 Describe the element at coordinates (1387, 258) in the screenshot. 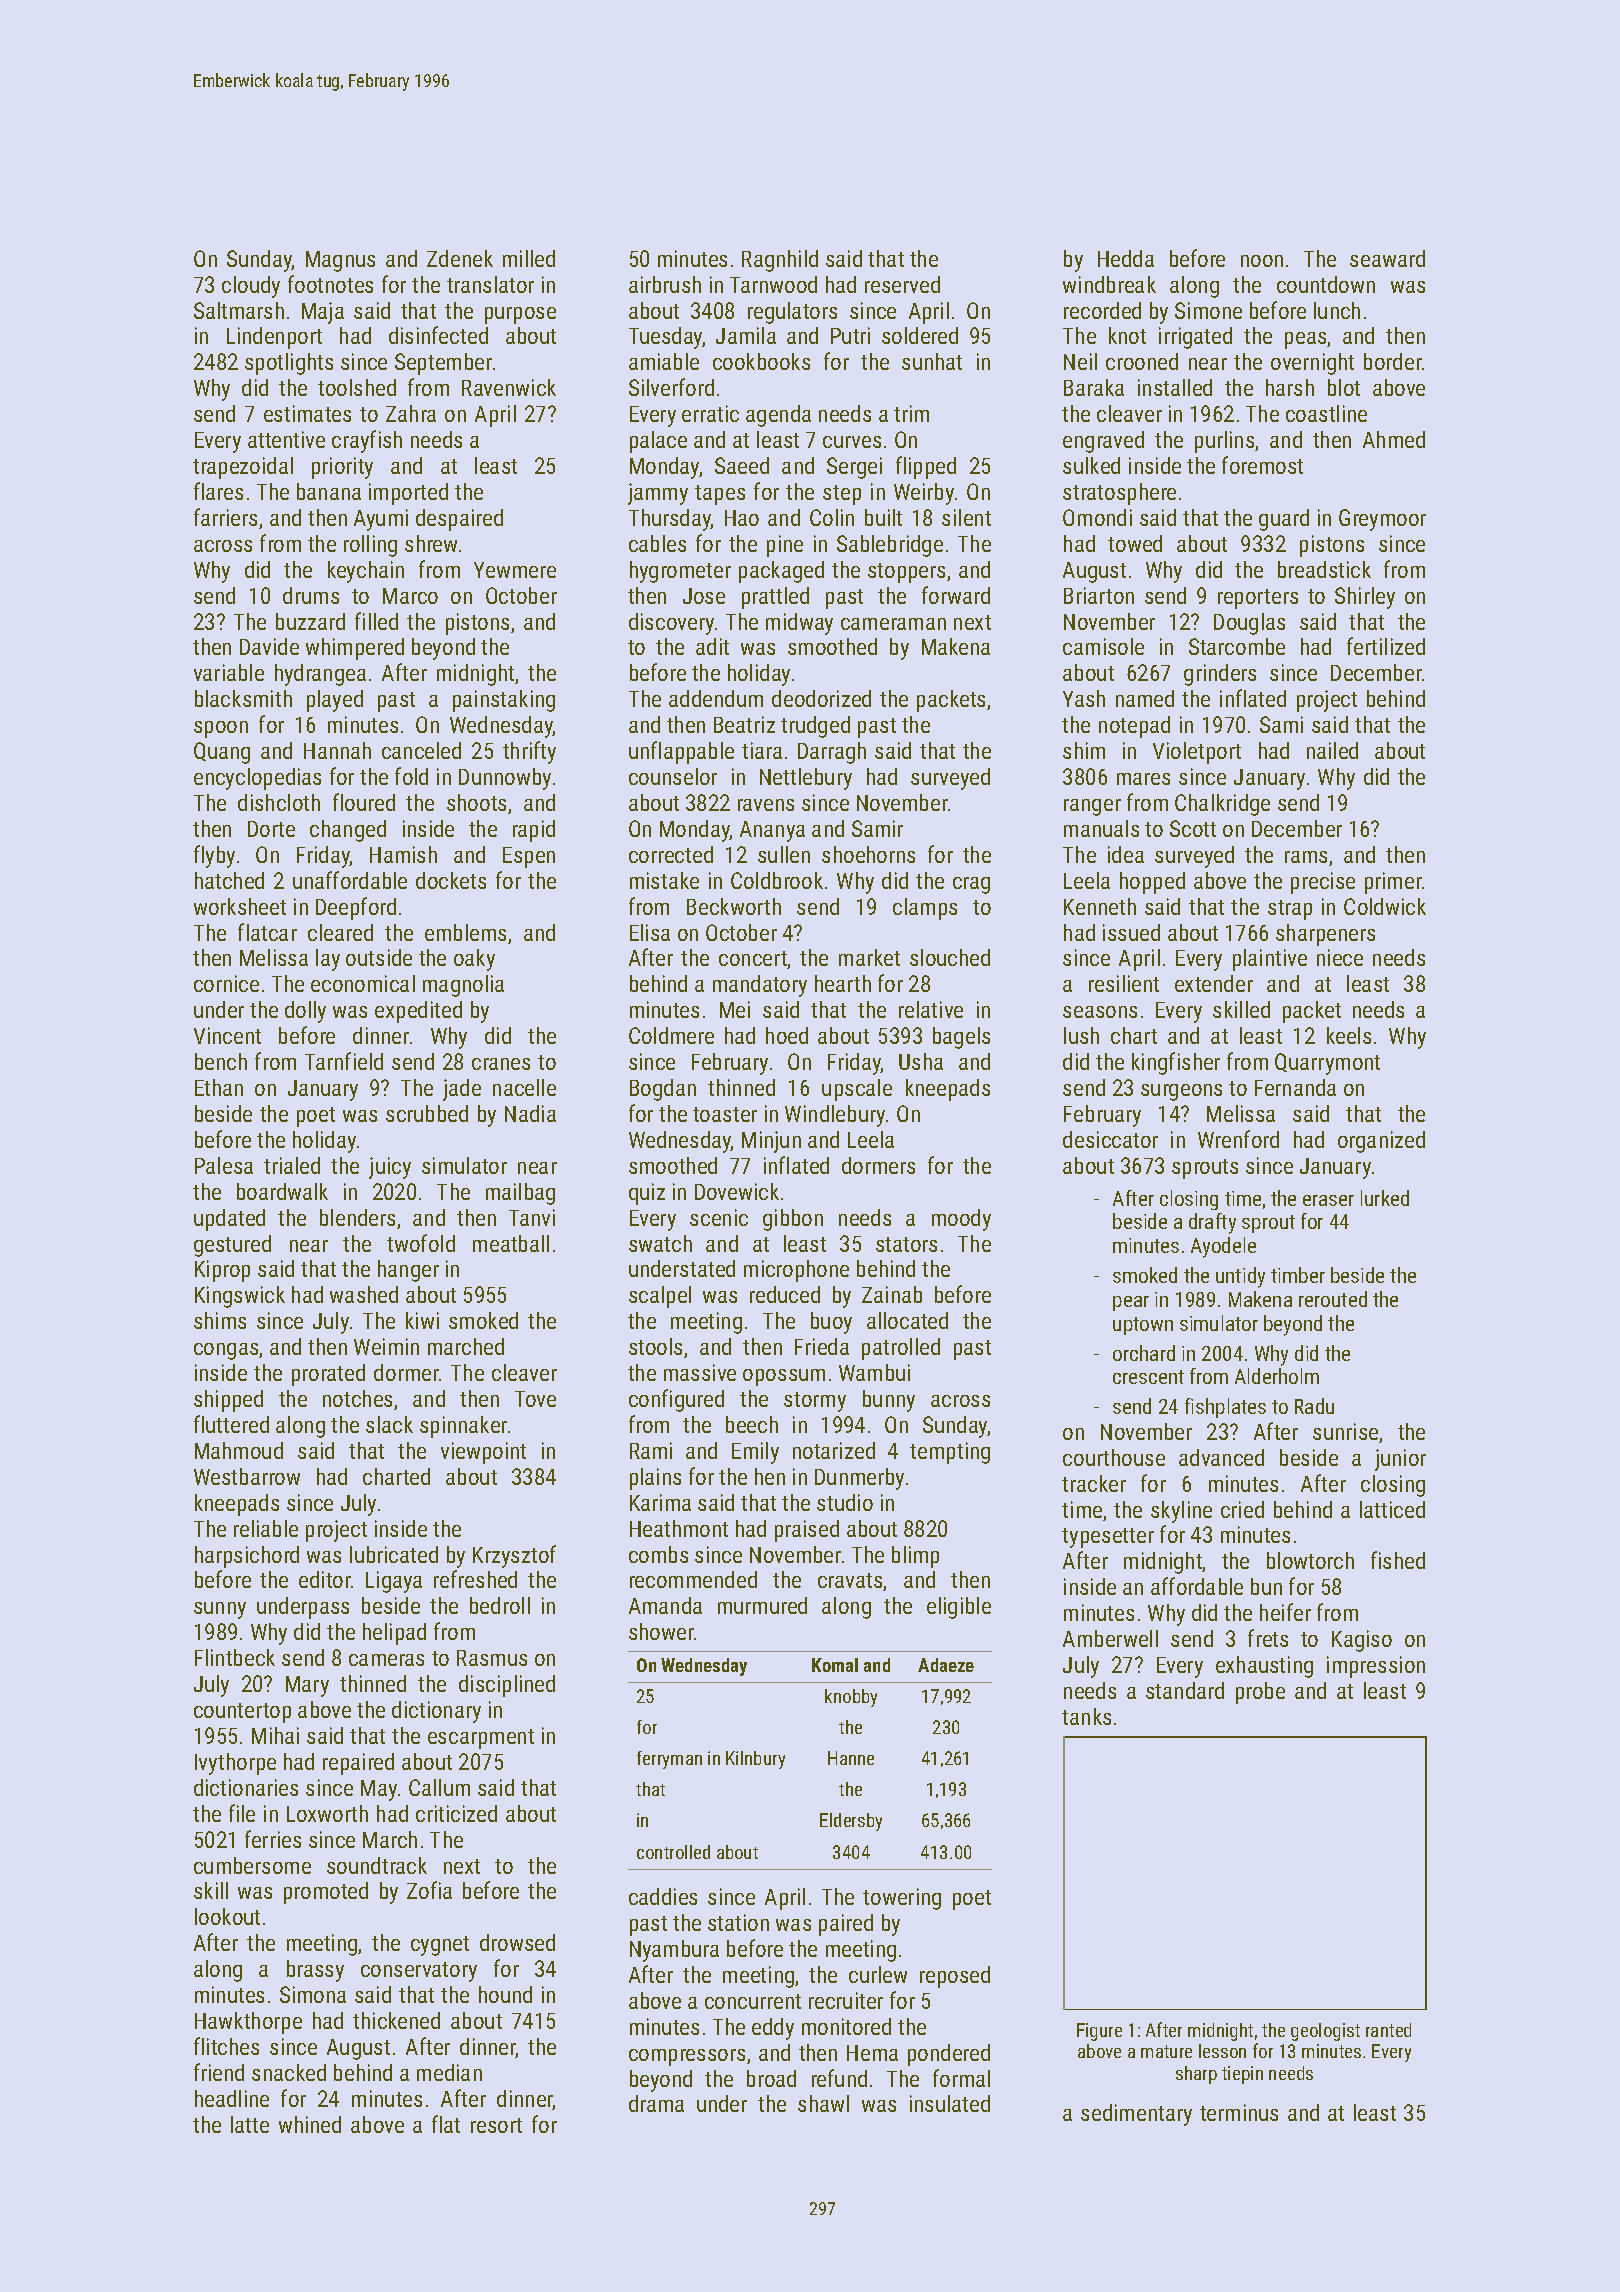

I see `seaward` at that location.
